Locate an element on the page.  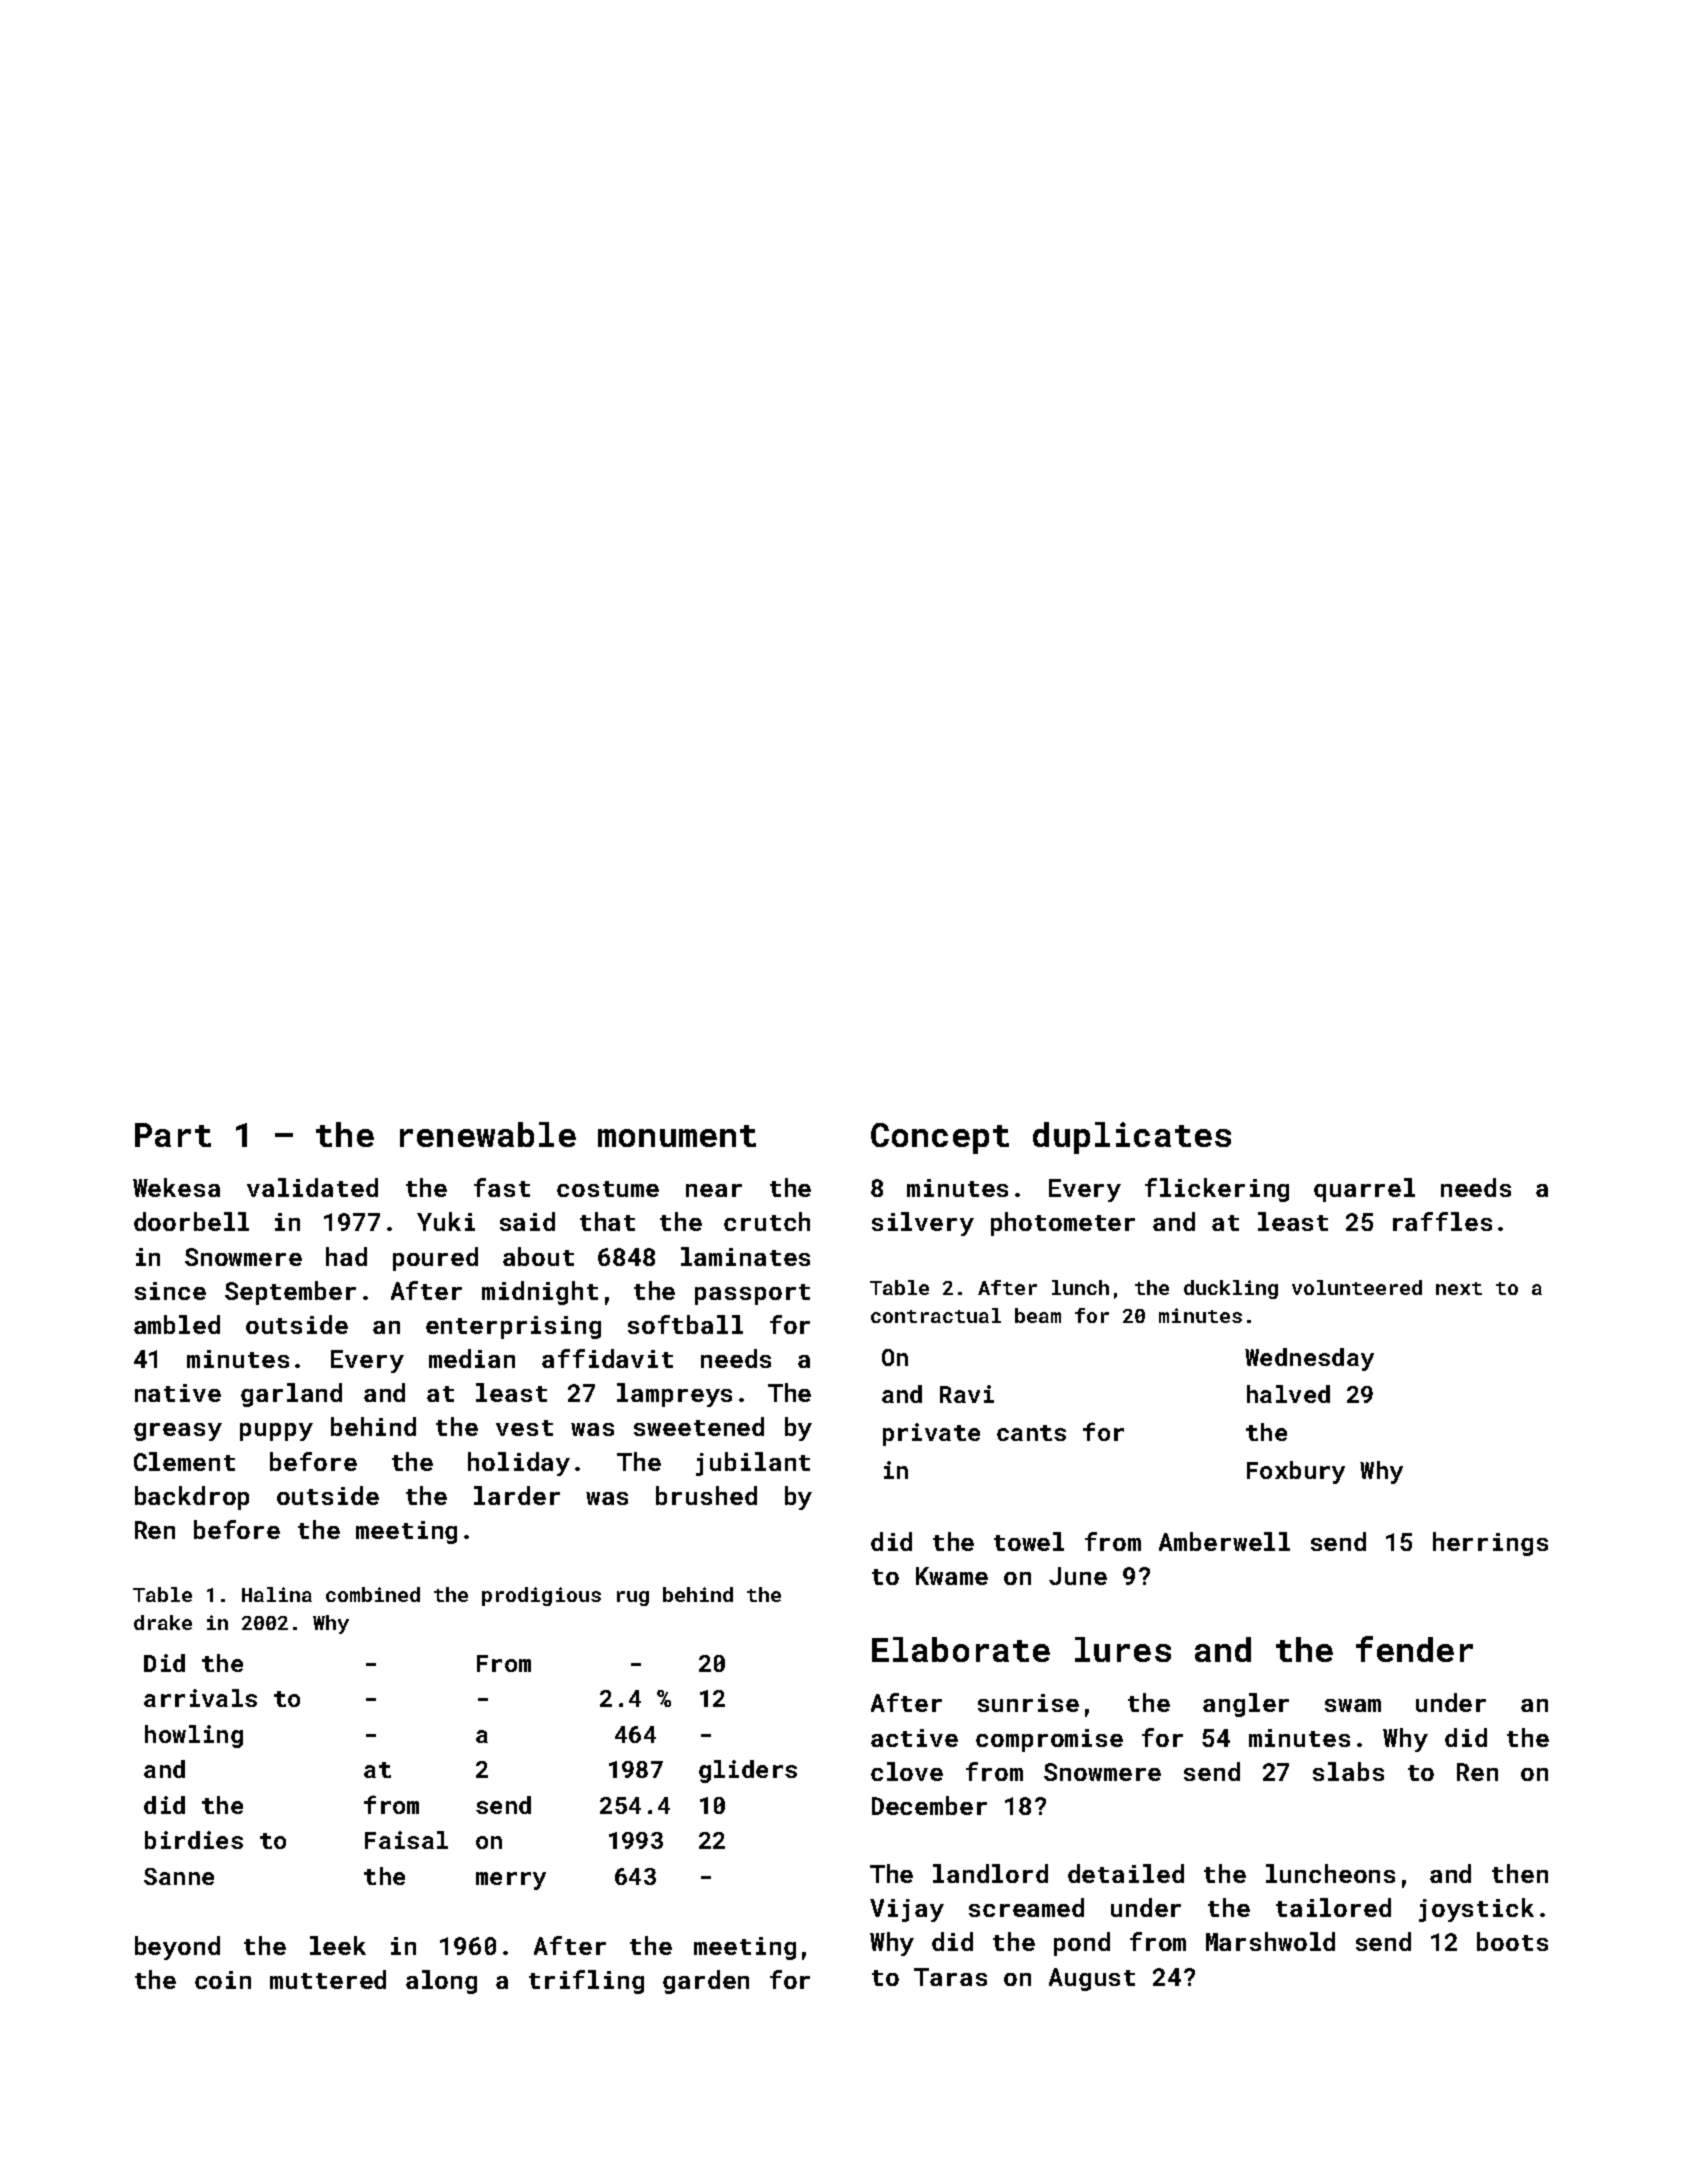
contractual is located at coordinates (936, 1315).
